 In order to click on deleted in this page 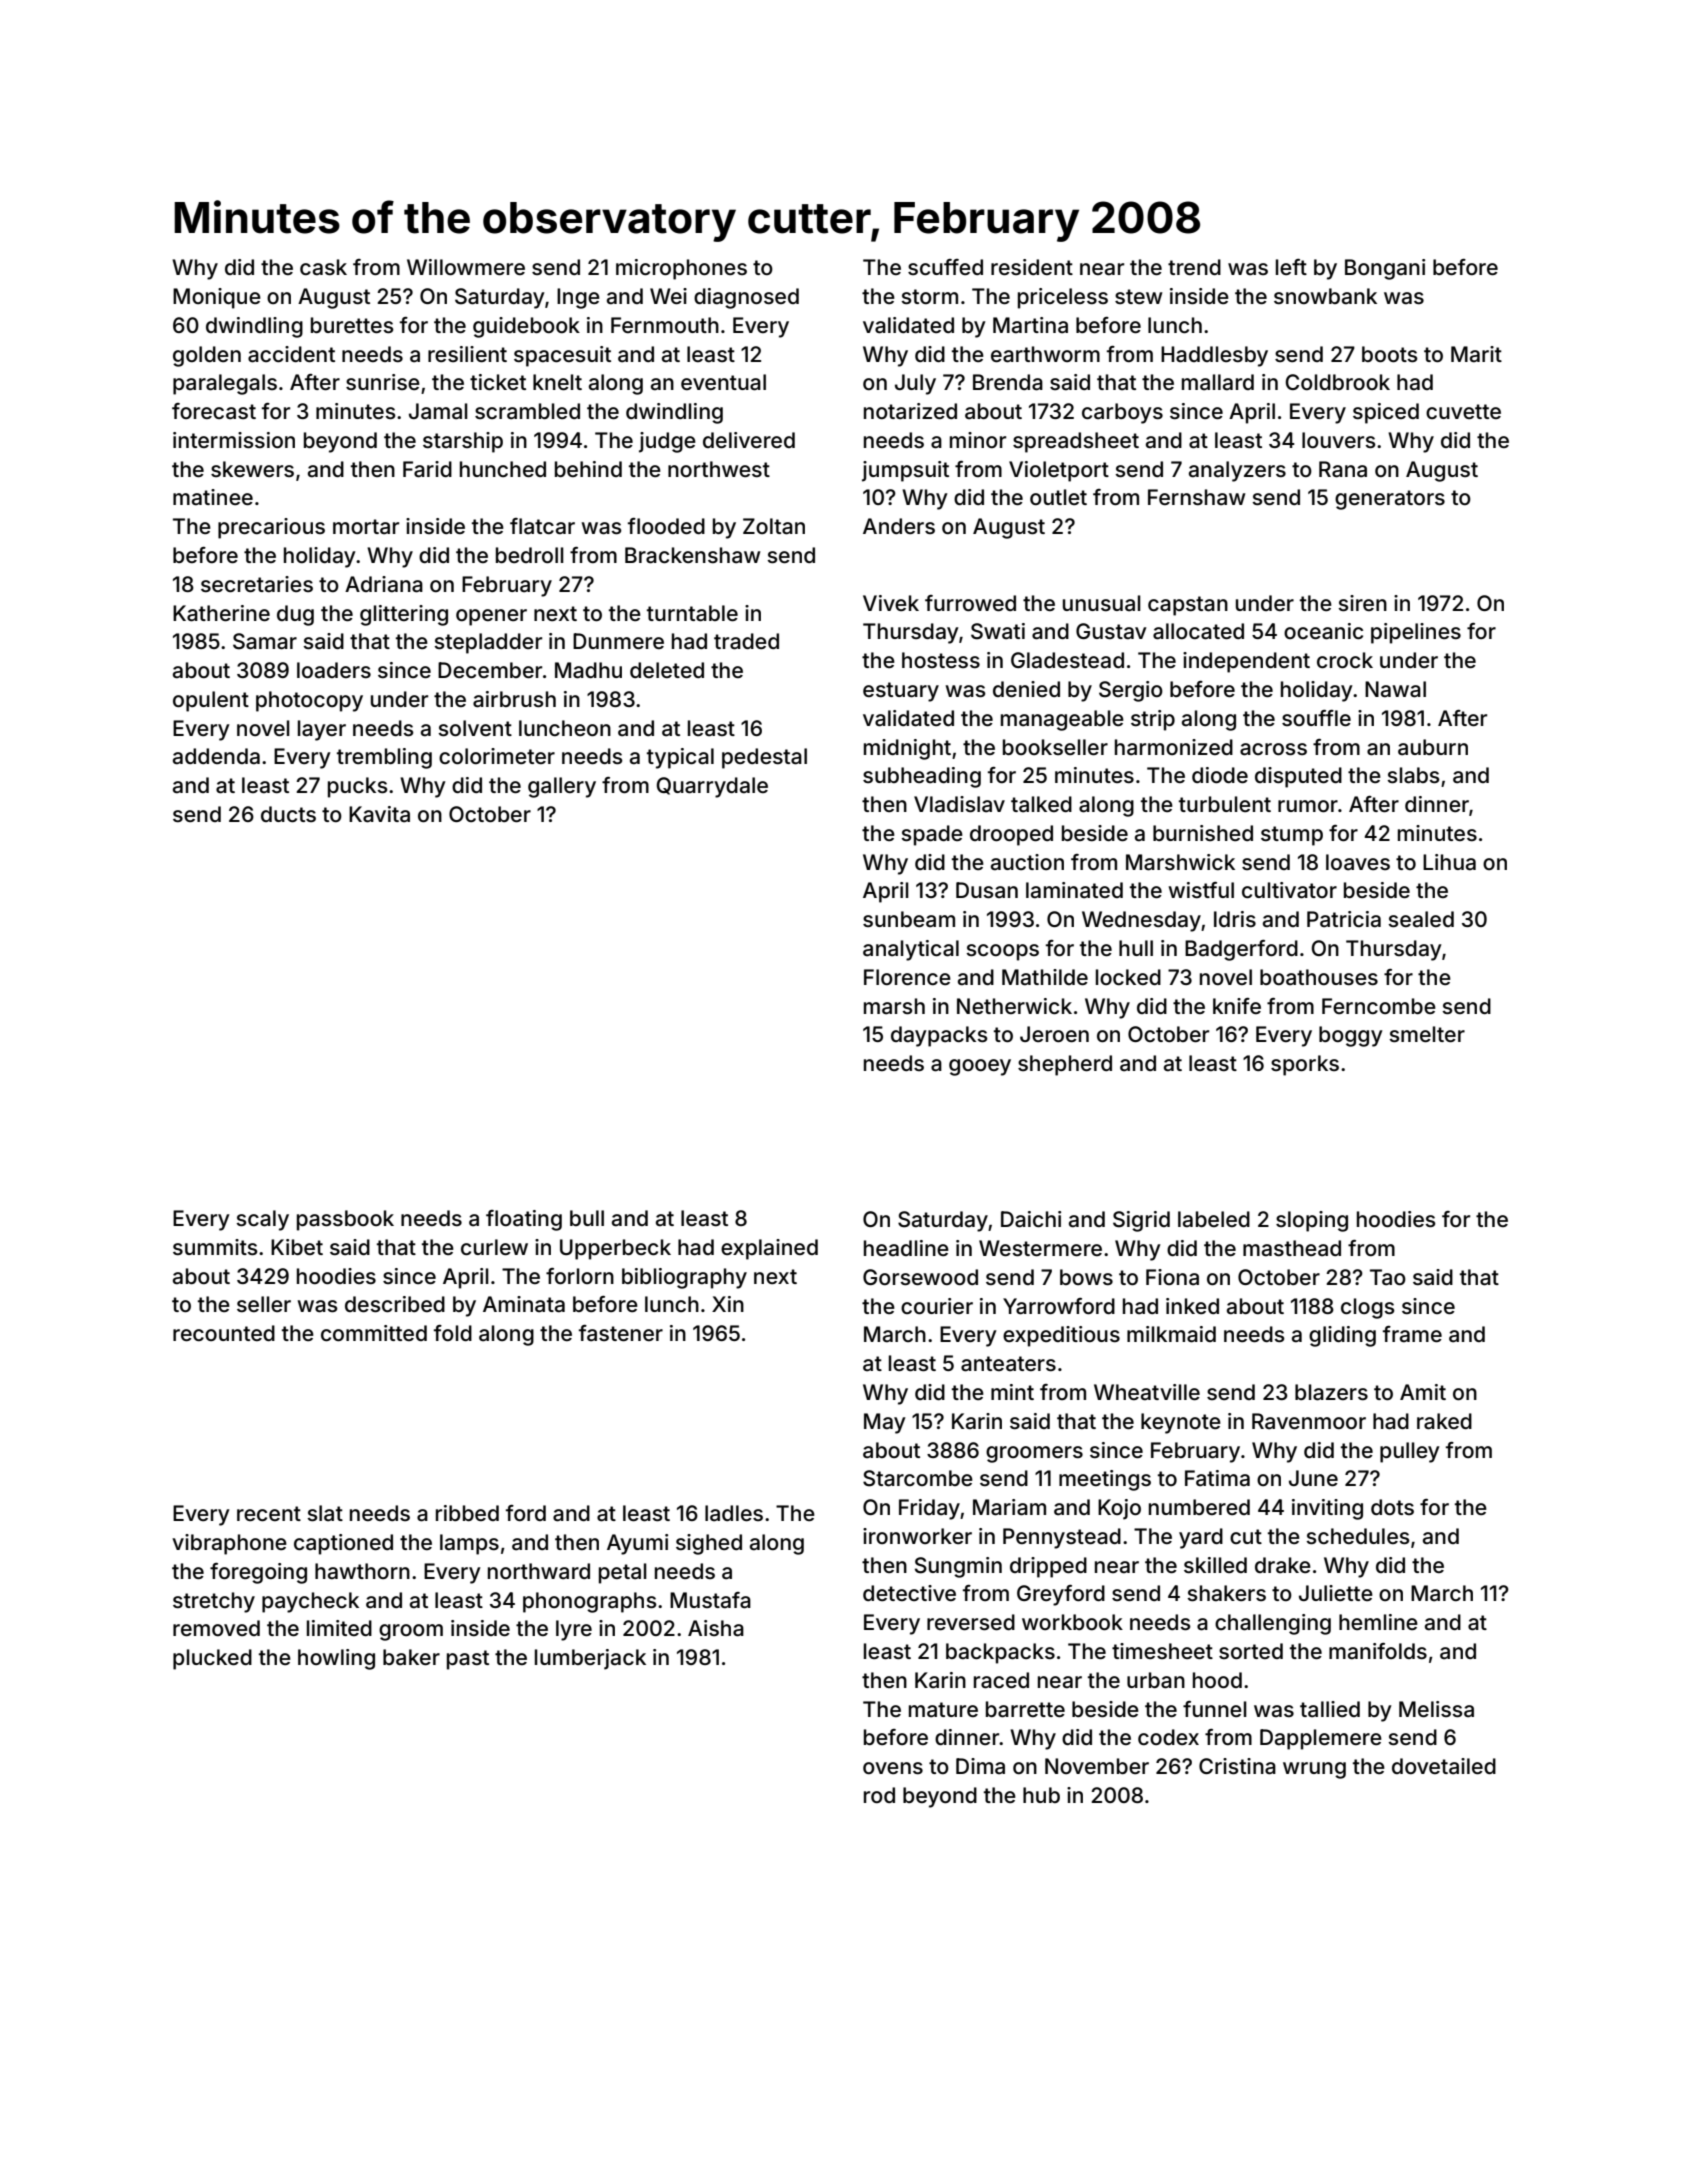, I will do `click(667, 670)`.
